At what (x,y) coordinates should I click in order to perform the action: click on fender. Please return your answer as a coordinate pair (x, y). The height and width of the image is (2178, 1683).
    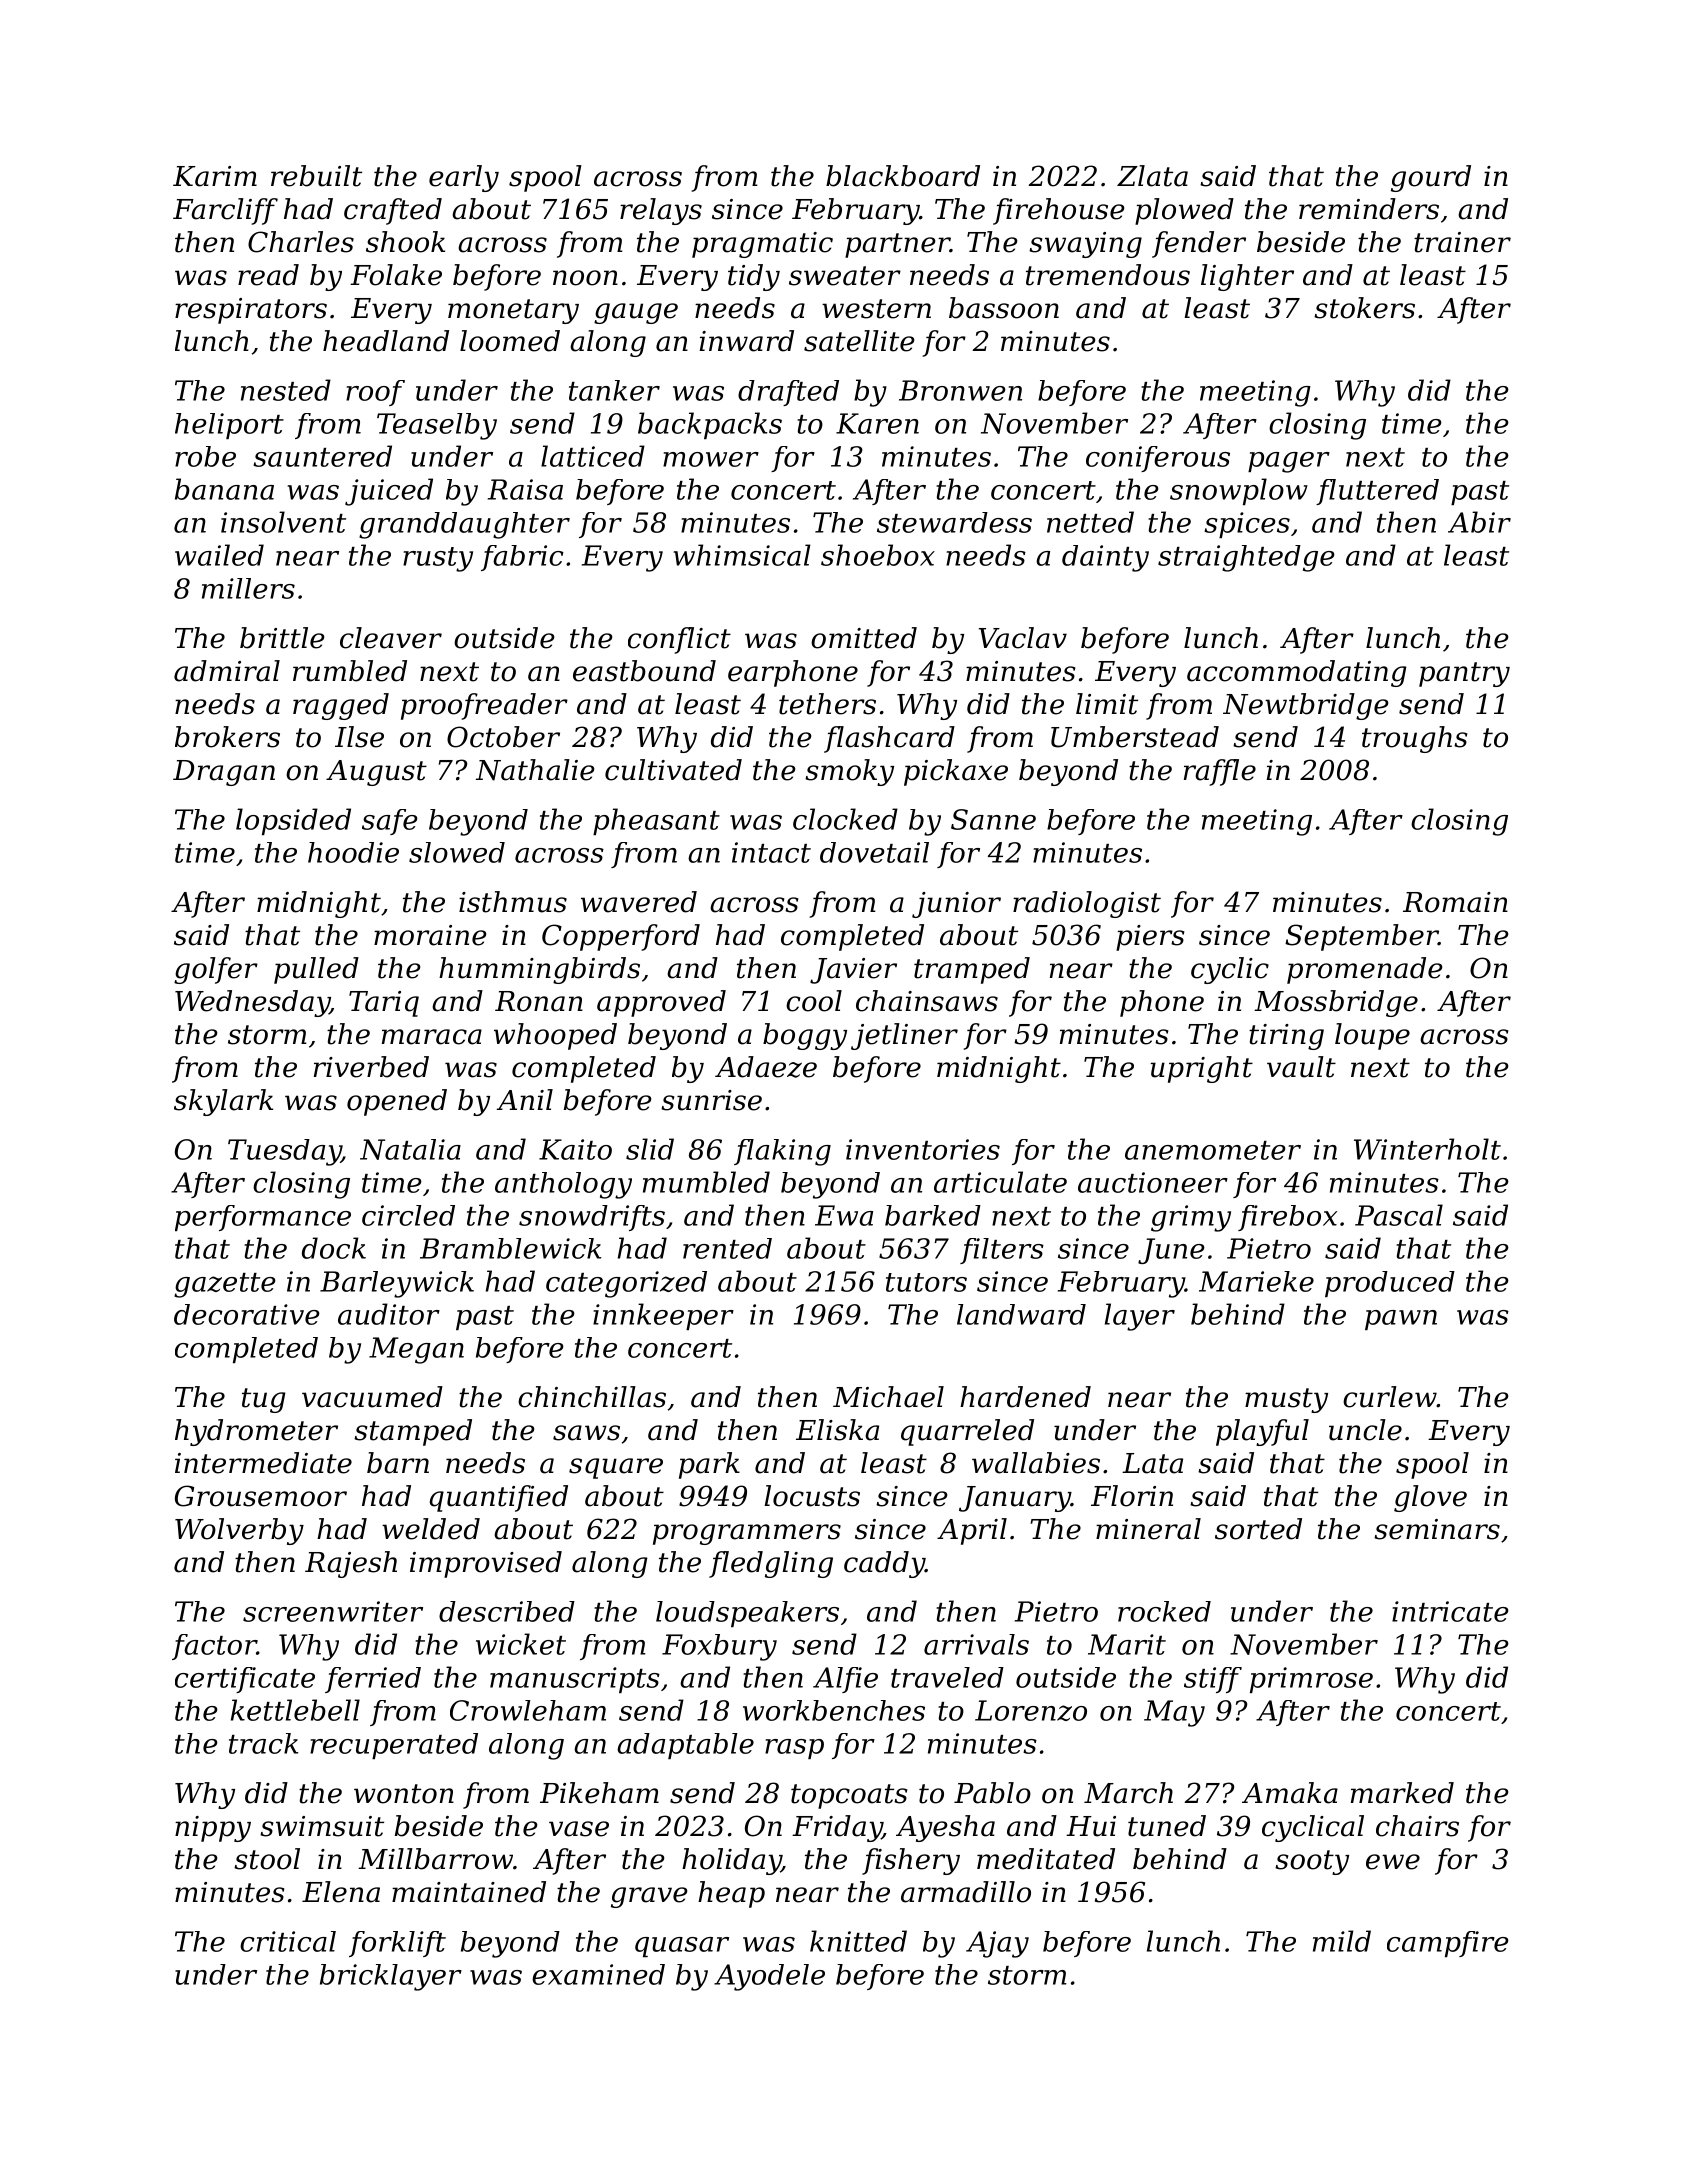
    Looking at the image, I should click on (1199, 244).
